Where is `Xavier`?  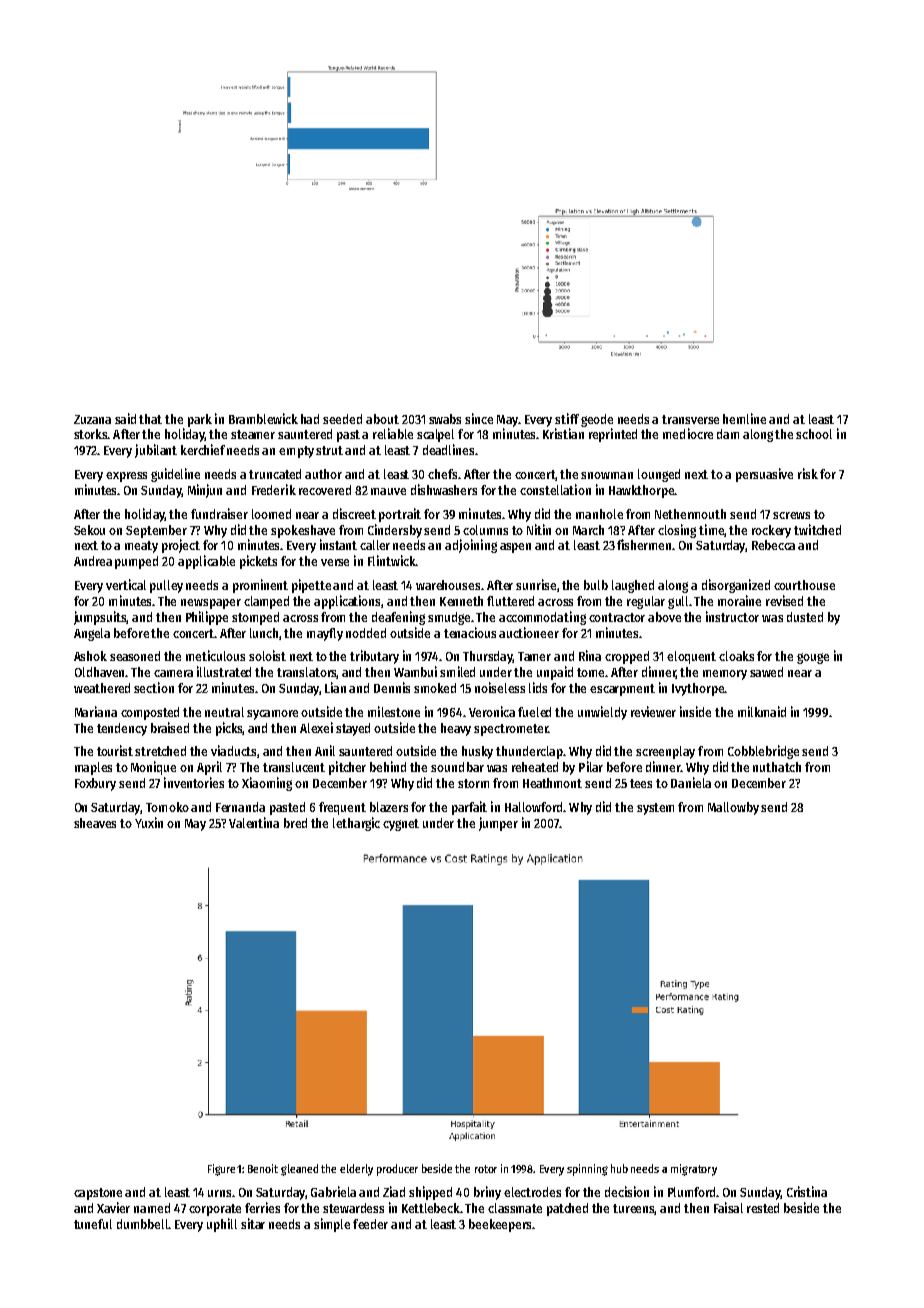
Xavier is located at coordinates (113, 1207).
